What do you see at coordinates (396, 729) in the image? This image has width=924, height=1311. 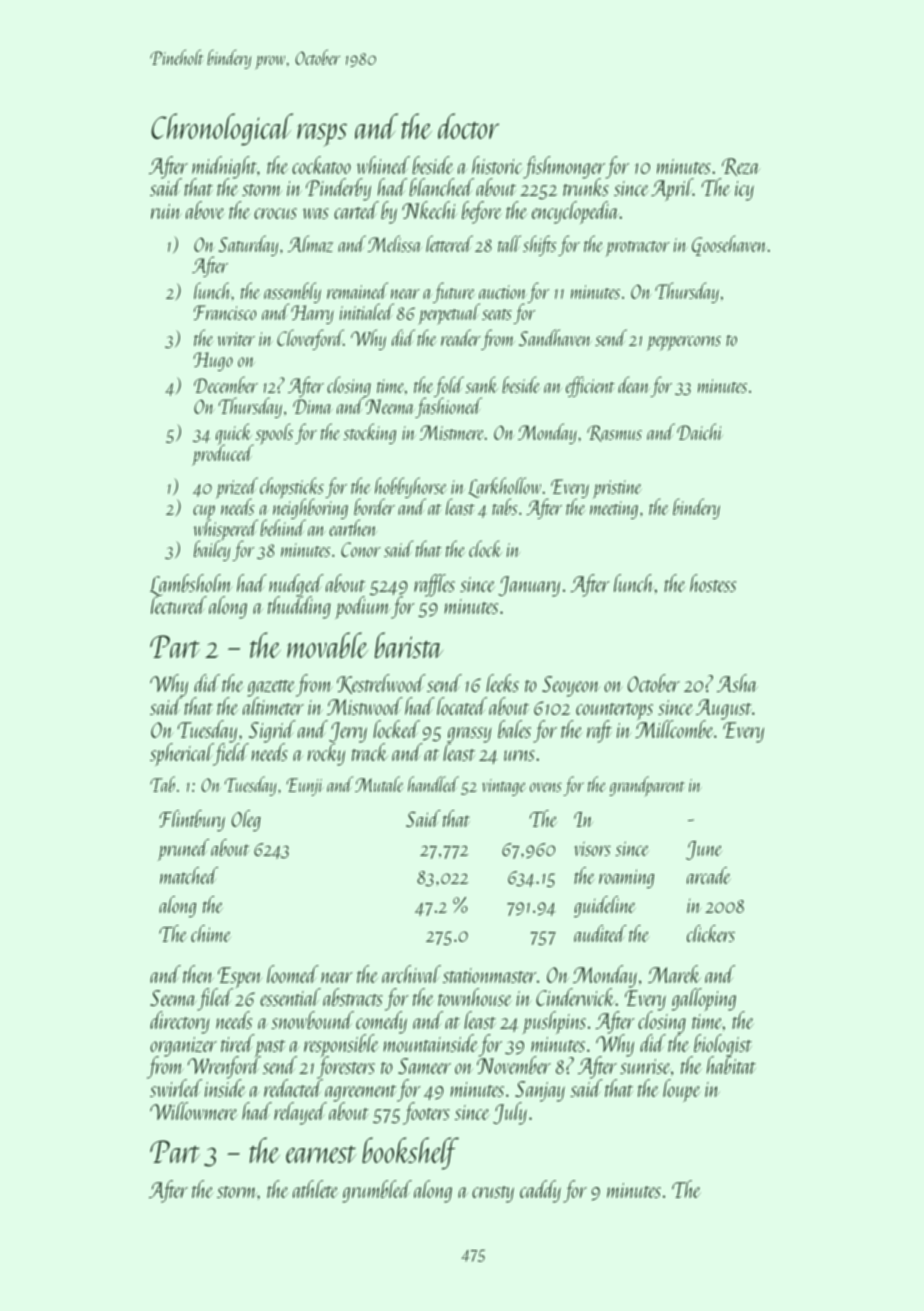 I see `locked` at bounding box center [396, 729].
